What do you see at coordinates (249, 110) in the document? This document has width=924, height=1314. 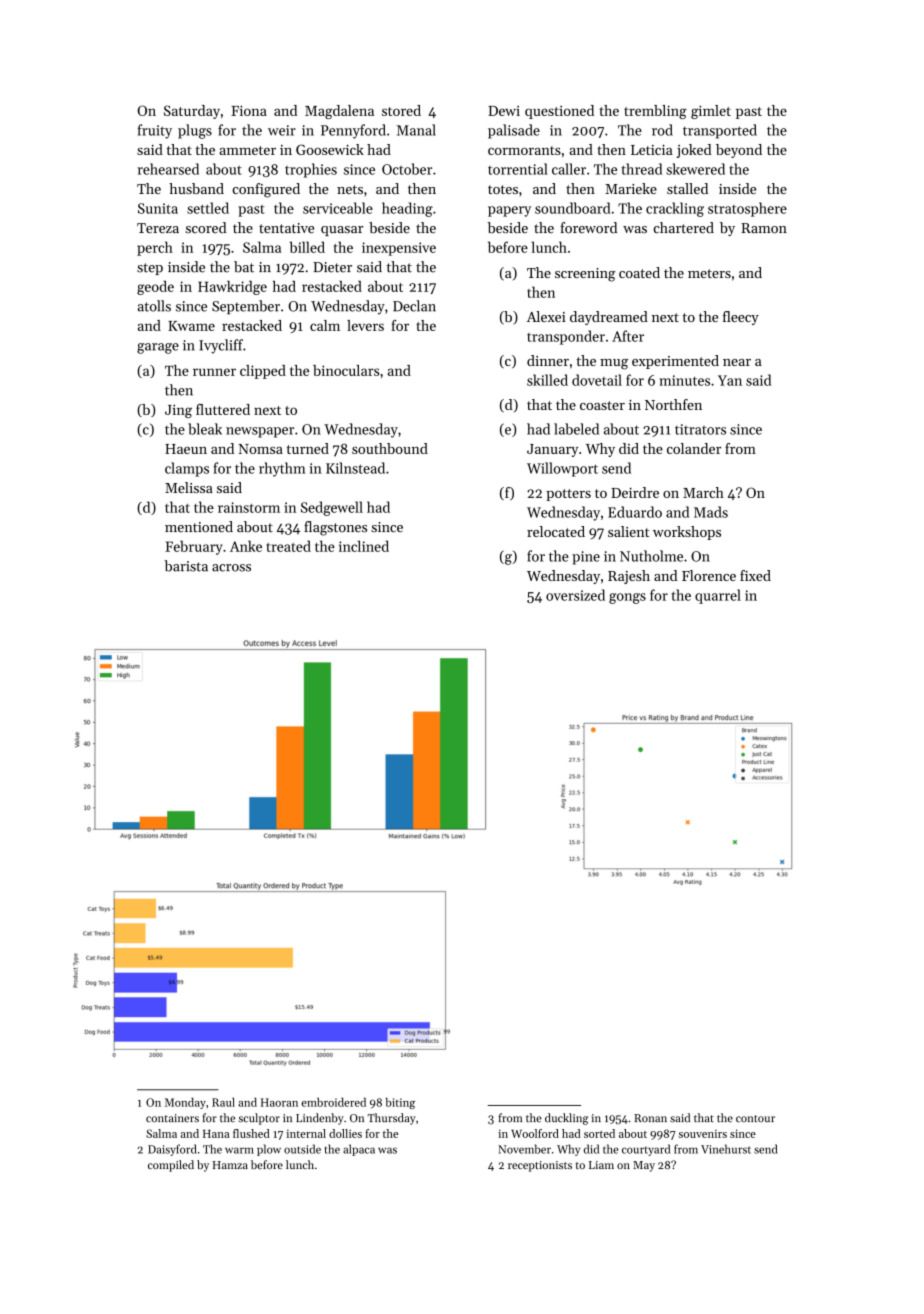 I see `Fiona` at bounding box center [249, 110].
